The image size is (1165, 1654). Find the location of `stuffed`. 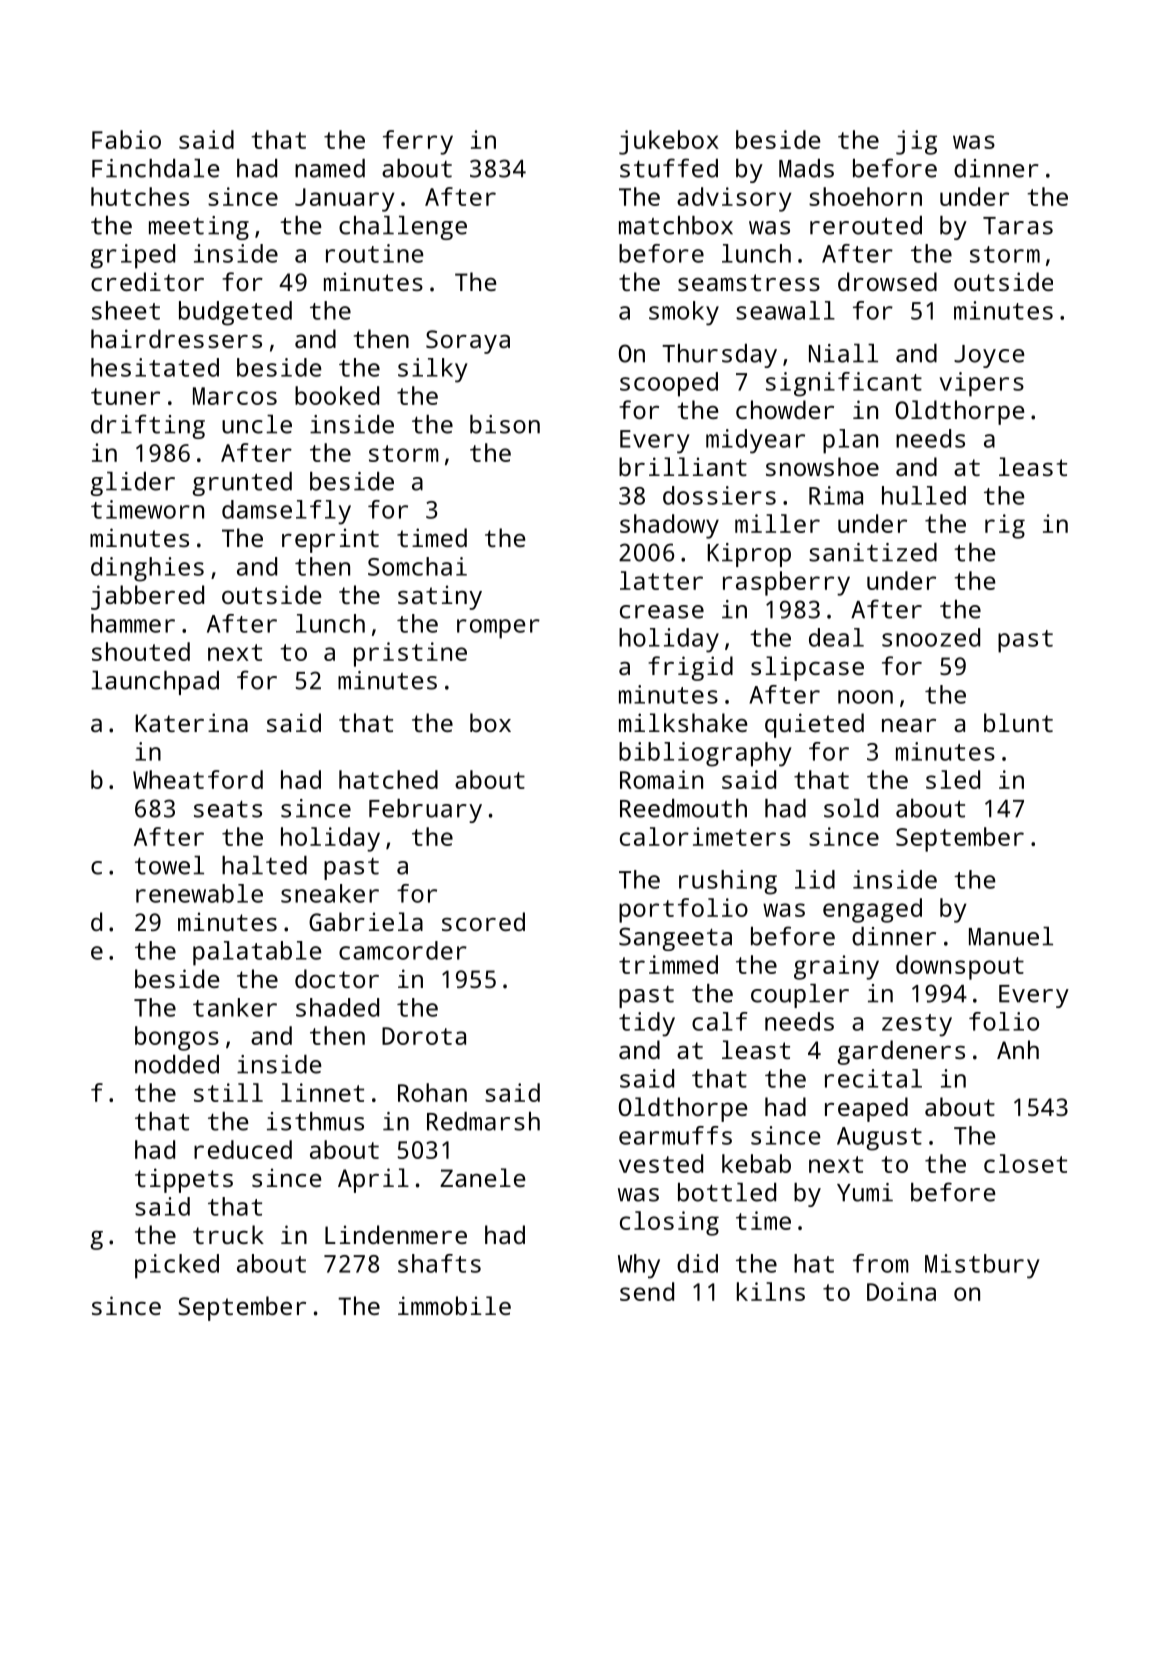

stuffed is located at coordinates (669, 168).
